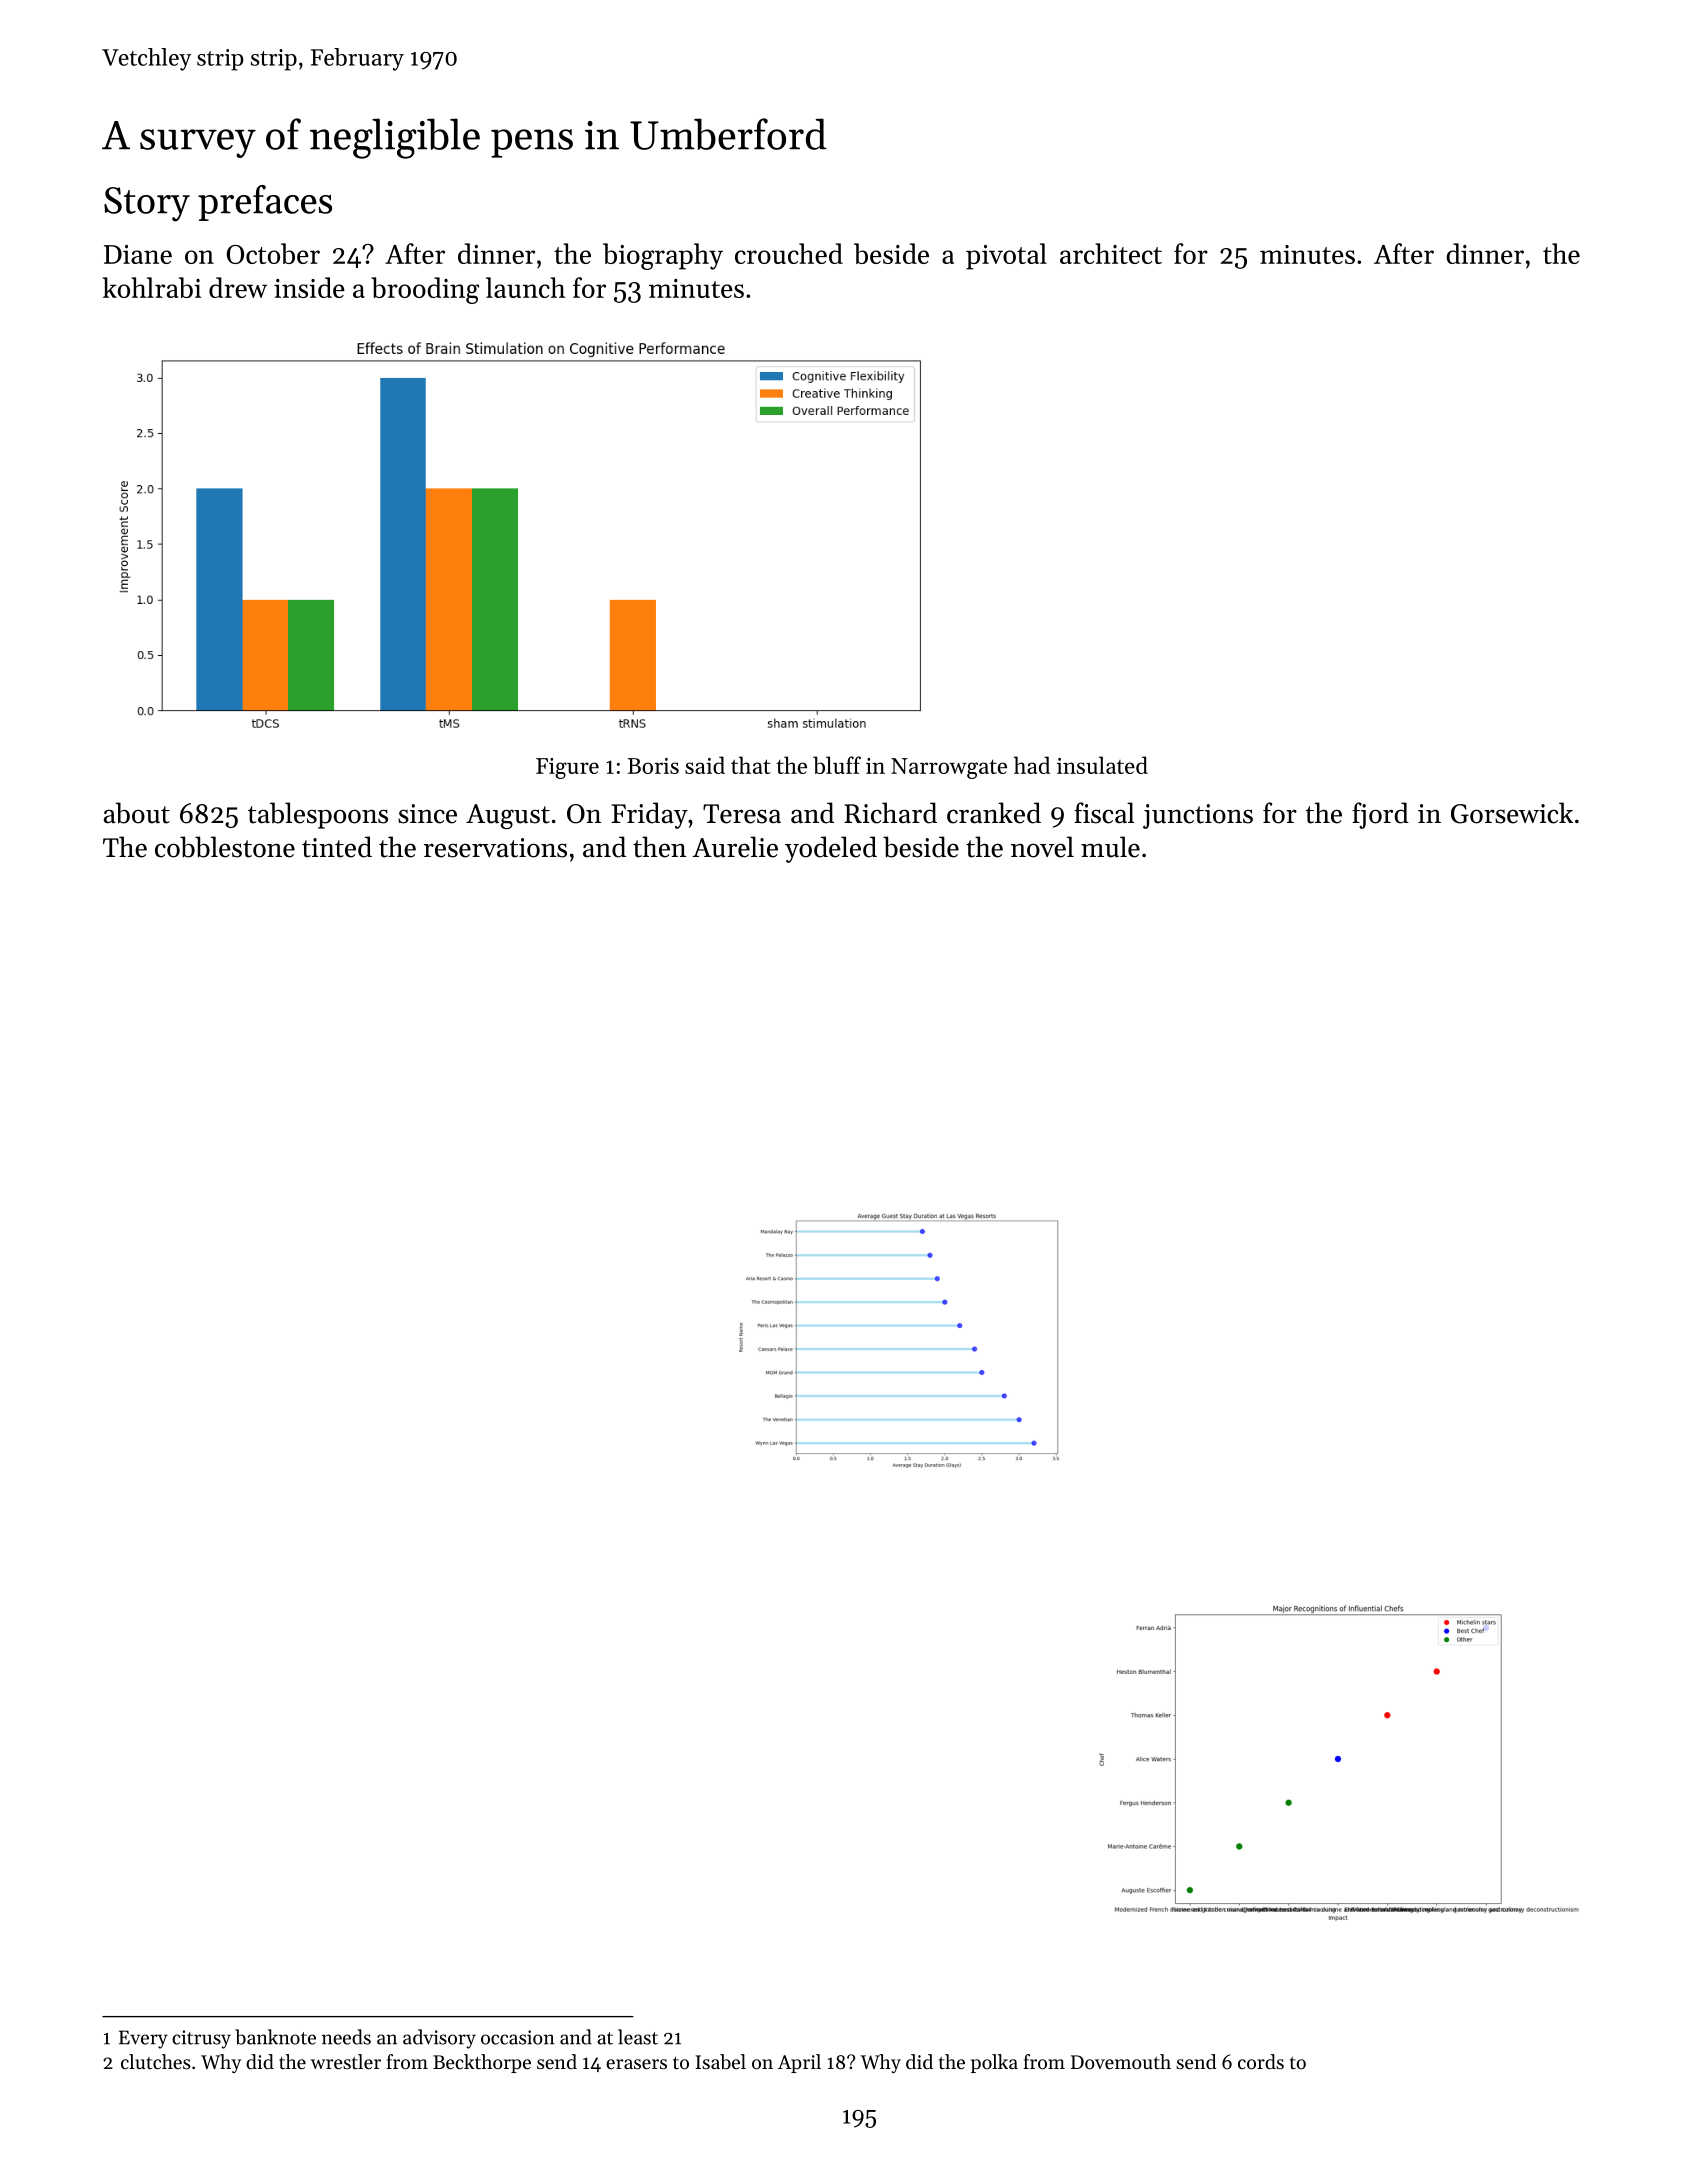 The width and height of the page is (1683, 2178). What do you see at coordinates (1111, 253) in the page?
I see `architect` at bounding box center [1111, 253].
